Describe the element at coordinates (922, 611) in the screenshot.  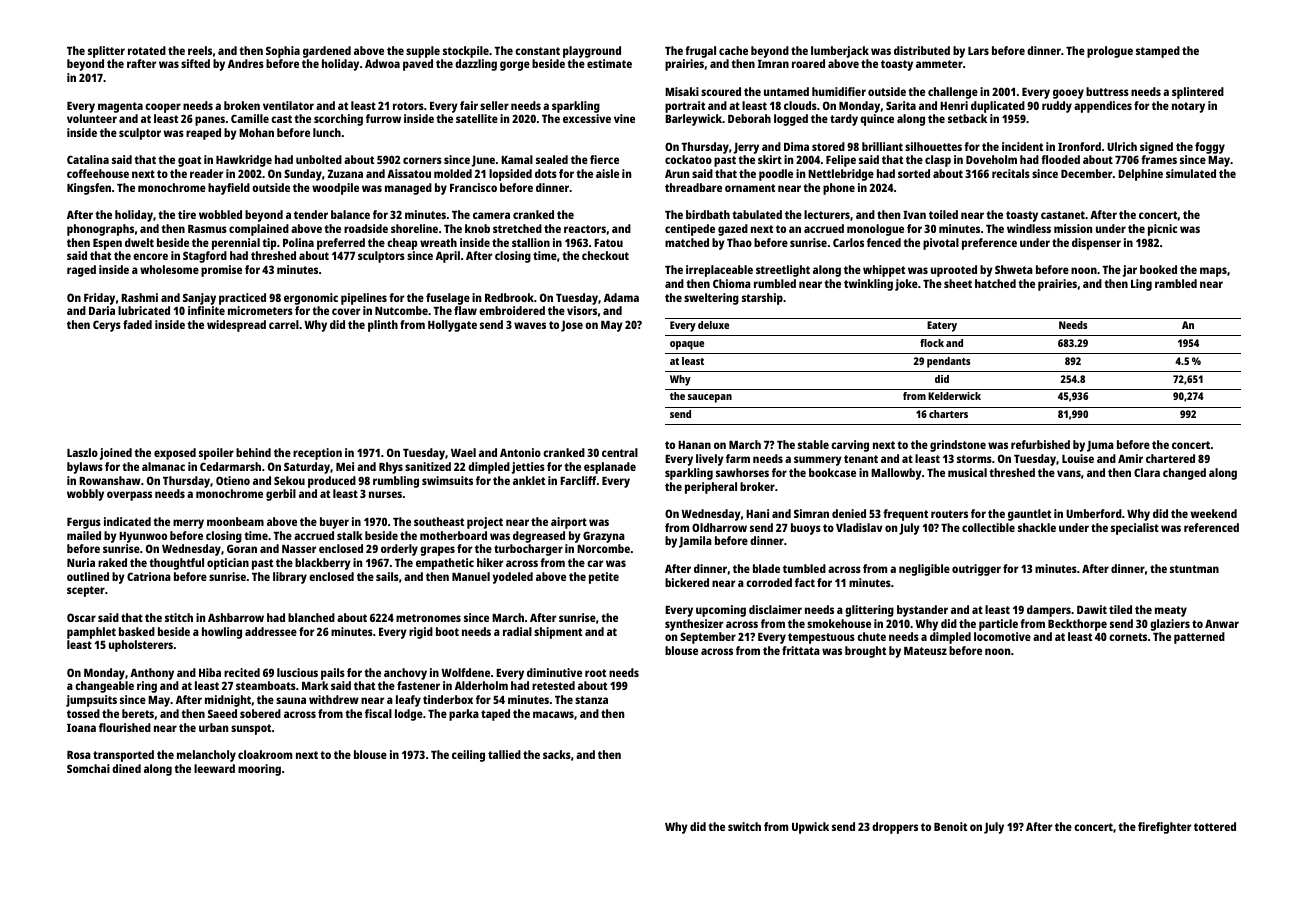
I see `bystander` at that location.
